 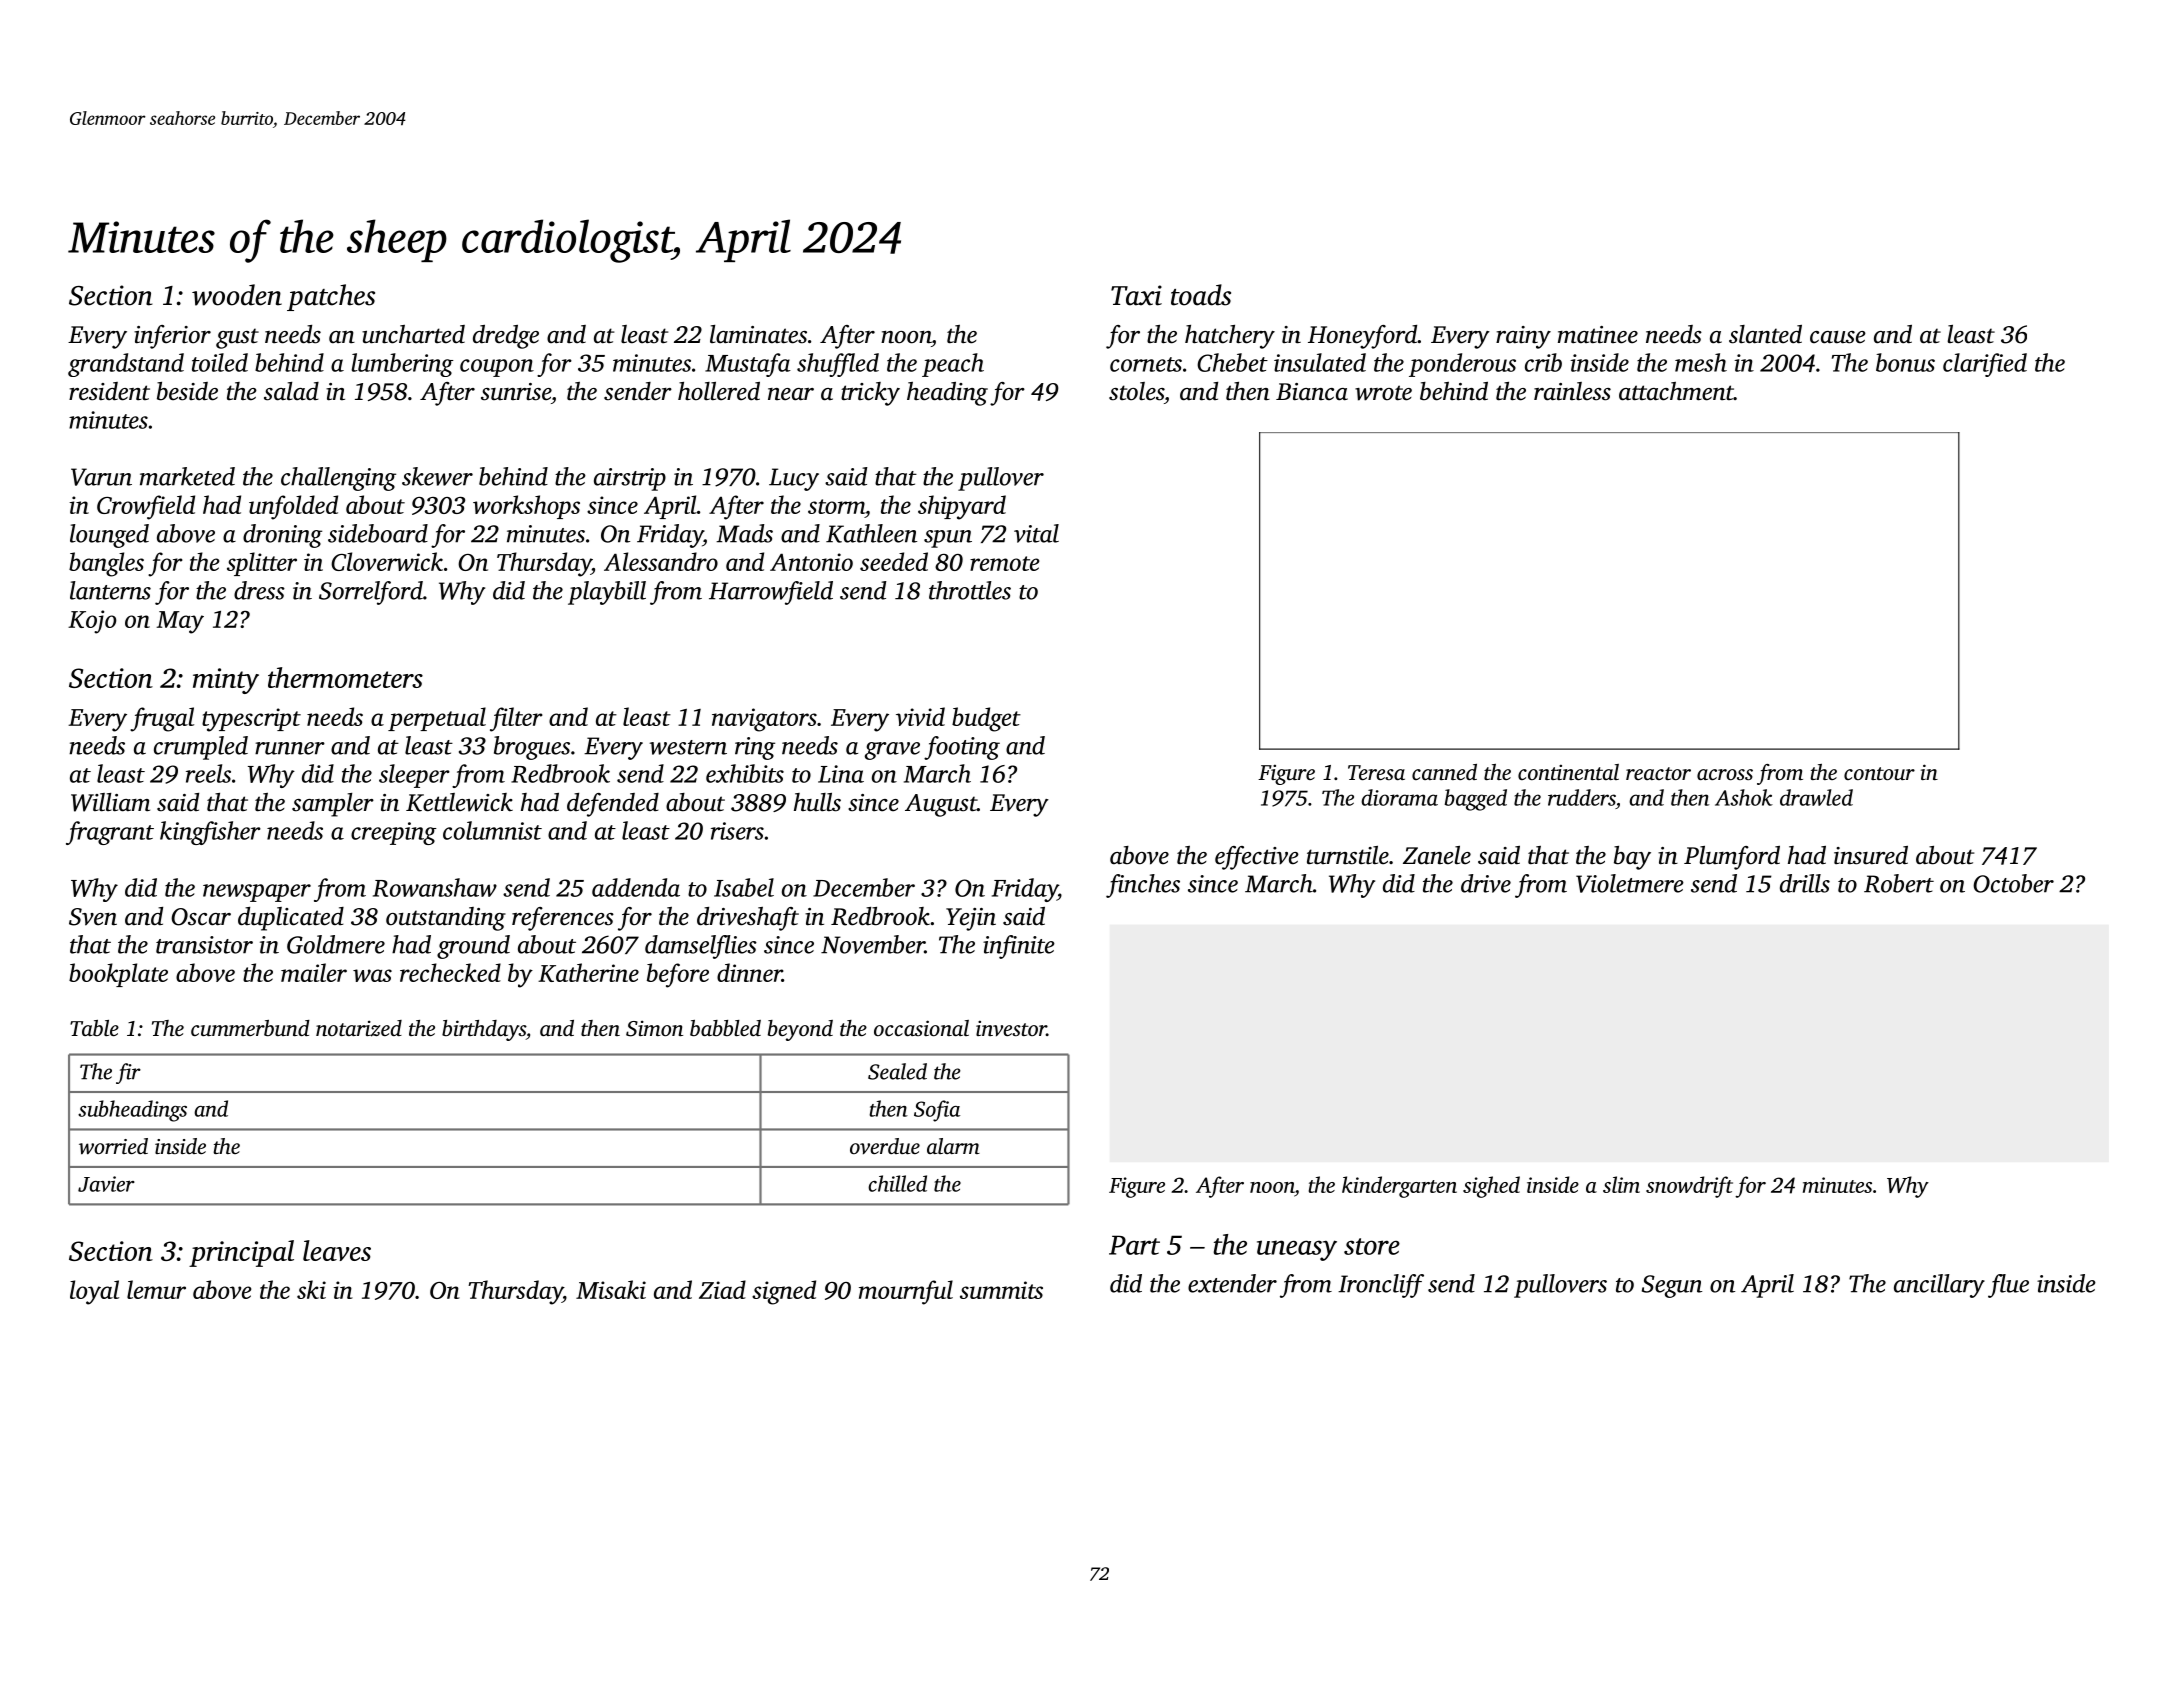 I want to click on minty, so click(x=226, y=681).
